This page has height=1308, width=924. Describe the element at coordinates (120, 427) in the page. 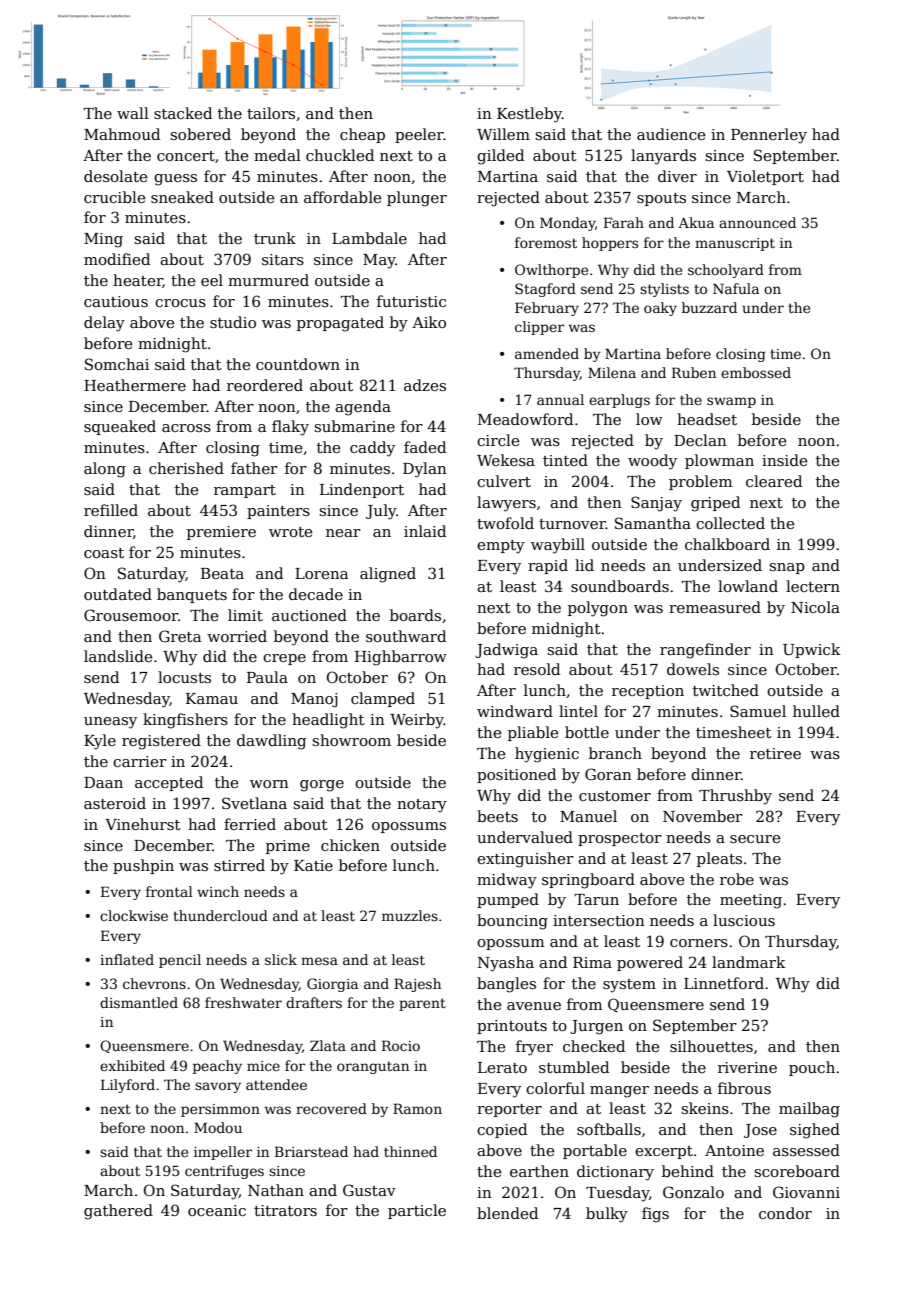

I see `squeaked` at that location.
